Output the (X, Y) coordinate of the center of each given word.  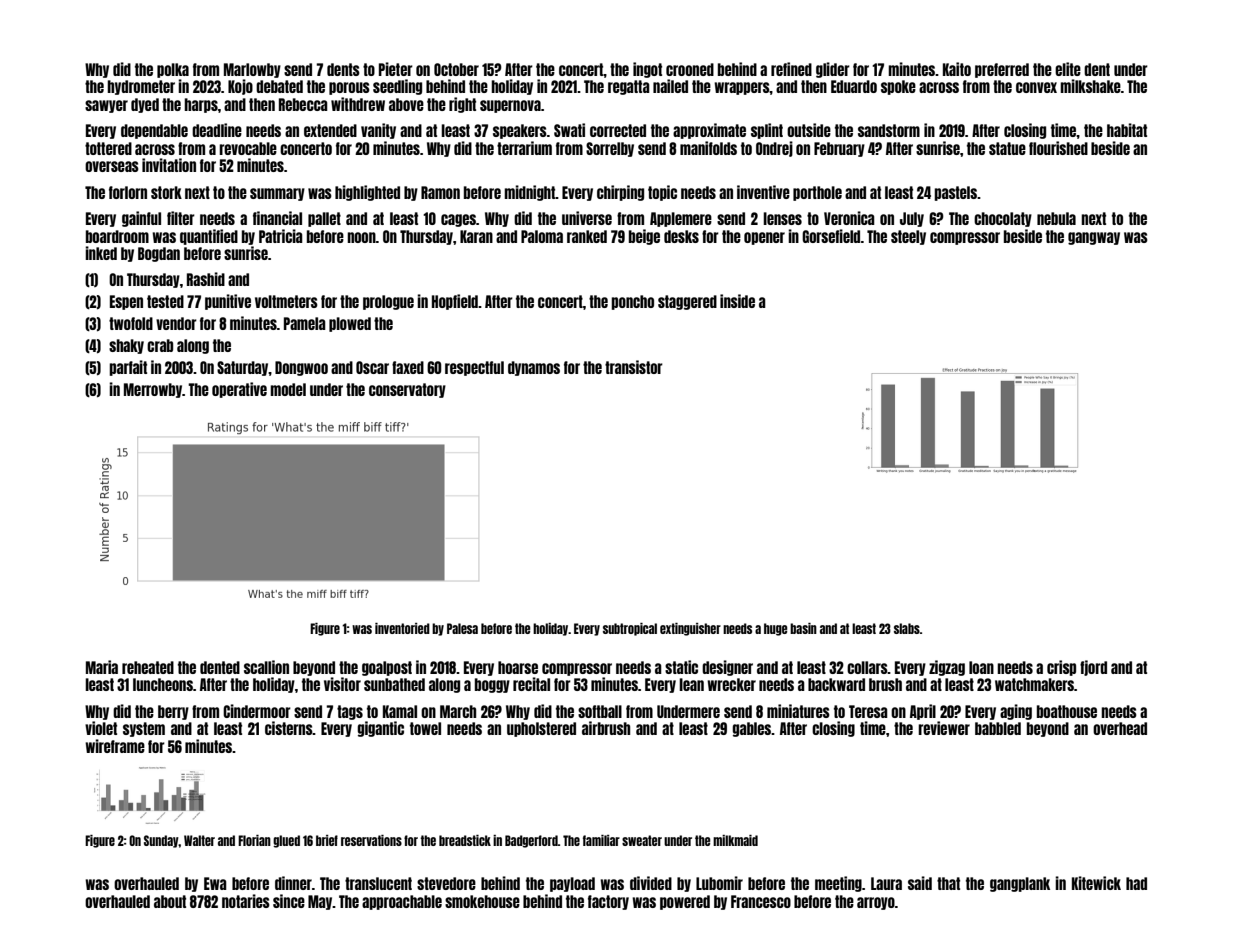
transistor (634, 367)
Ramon (440, 192)
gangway (1094, 238)
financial (277, 218)
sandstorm (889, 130)
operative (239, 390)
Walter (199, 840)
